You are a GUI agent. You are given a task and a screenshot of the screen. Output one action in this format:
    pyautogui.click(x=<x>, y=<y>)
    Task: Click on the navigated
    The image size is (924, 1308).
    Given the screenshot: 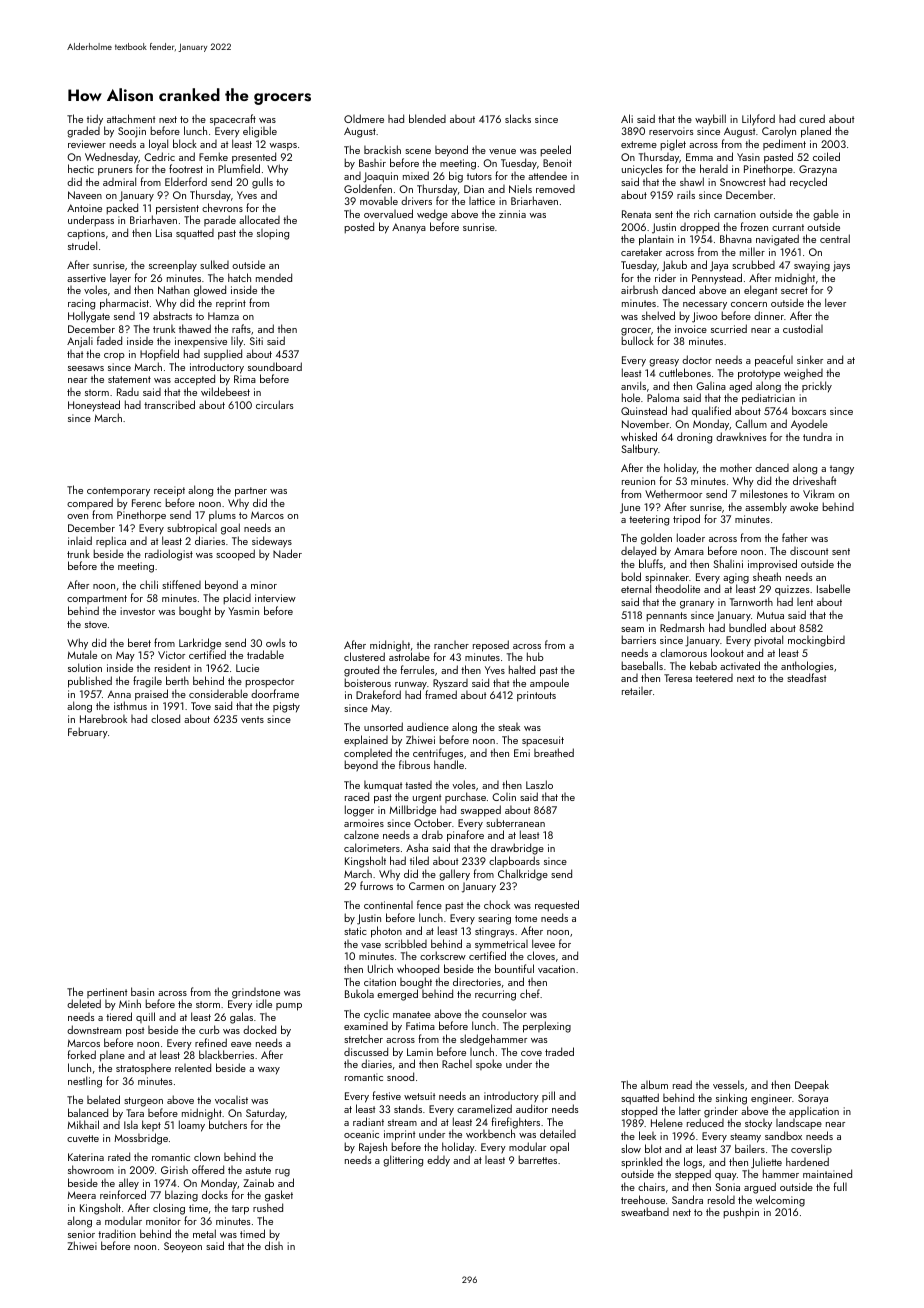 What is the action you would take?
    pyautogui.click(x=777, y=240)
